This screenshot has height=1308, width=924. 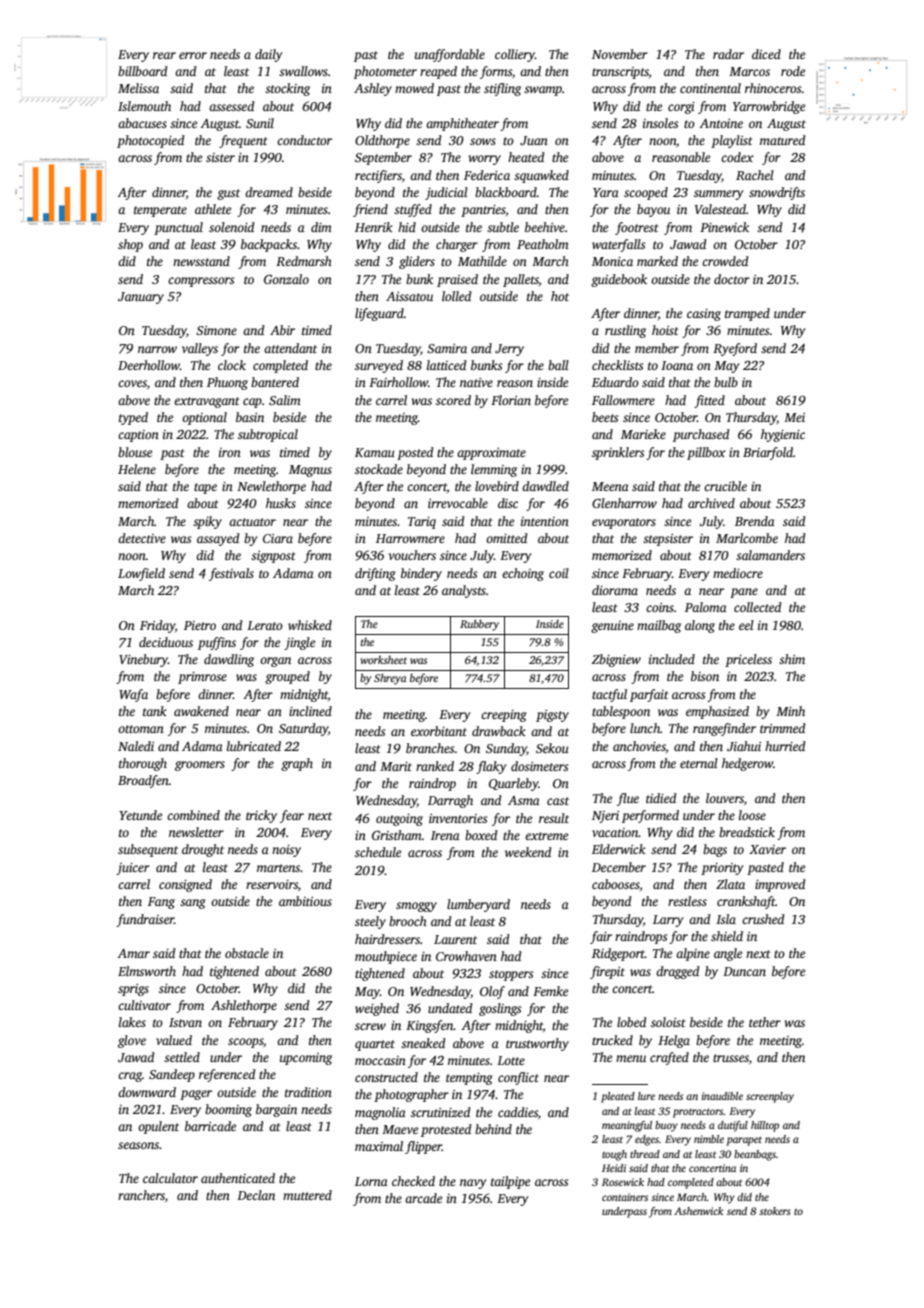 What do you see at coordinates (479, 625) in the screenshot?
I see `Rubbery` at bounding box center [479, 625].
